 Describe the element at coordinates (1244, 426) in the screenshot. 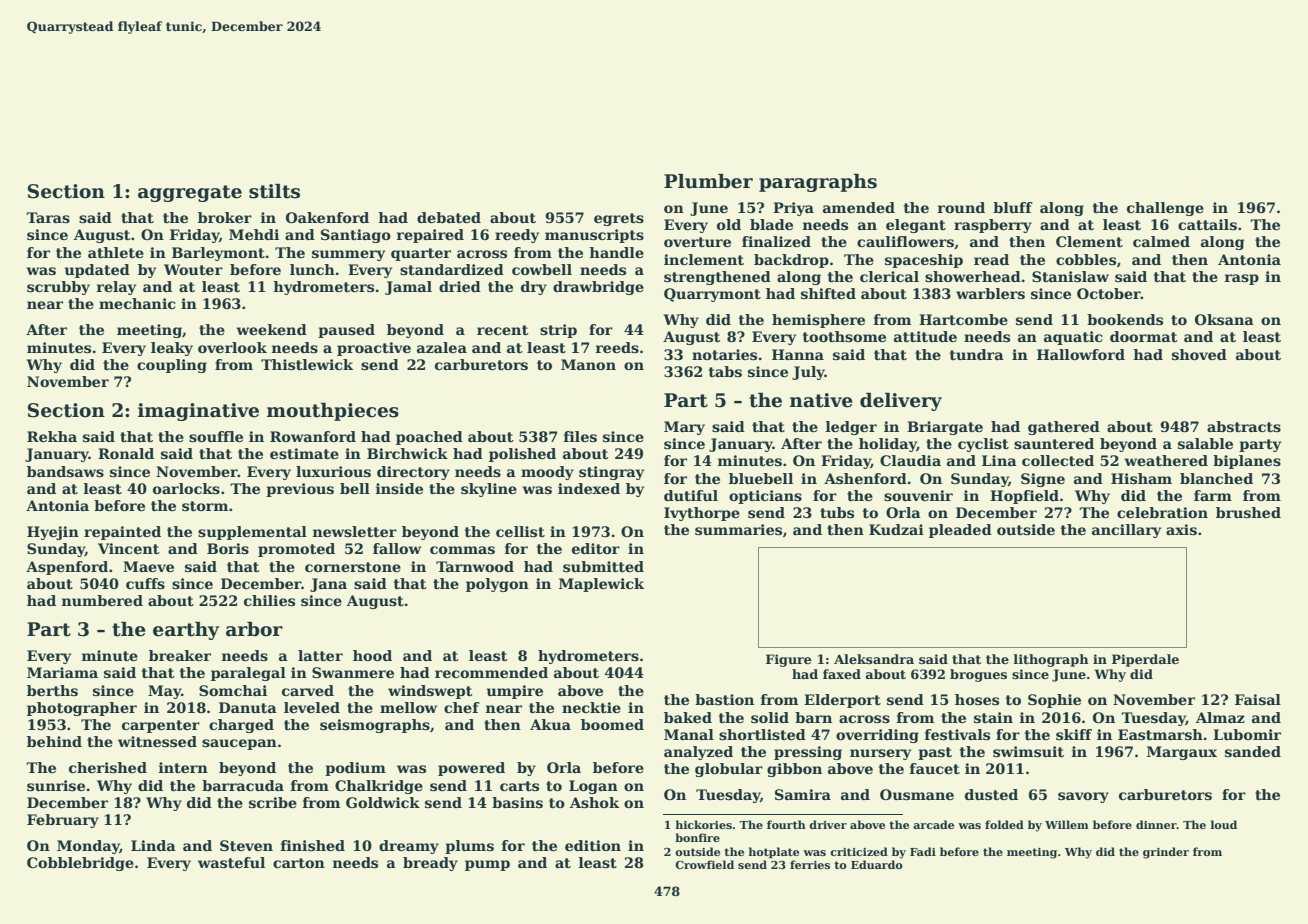

I see `abstracts` at that location.
